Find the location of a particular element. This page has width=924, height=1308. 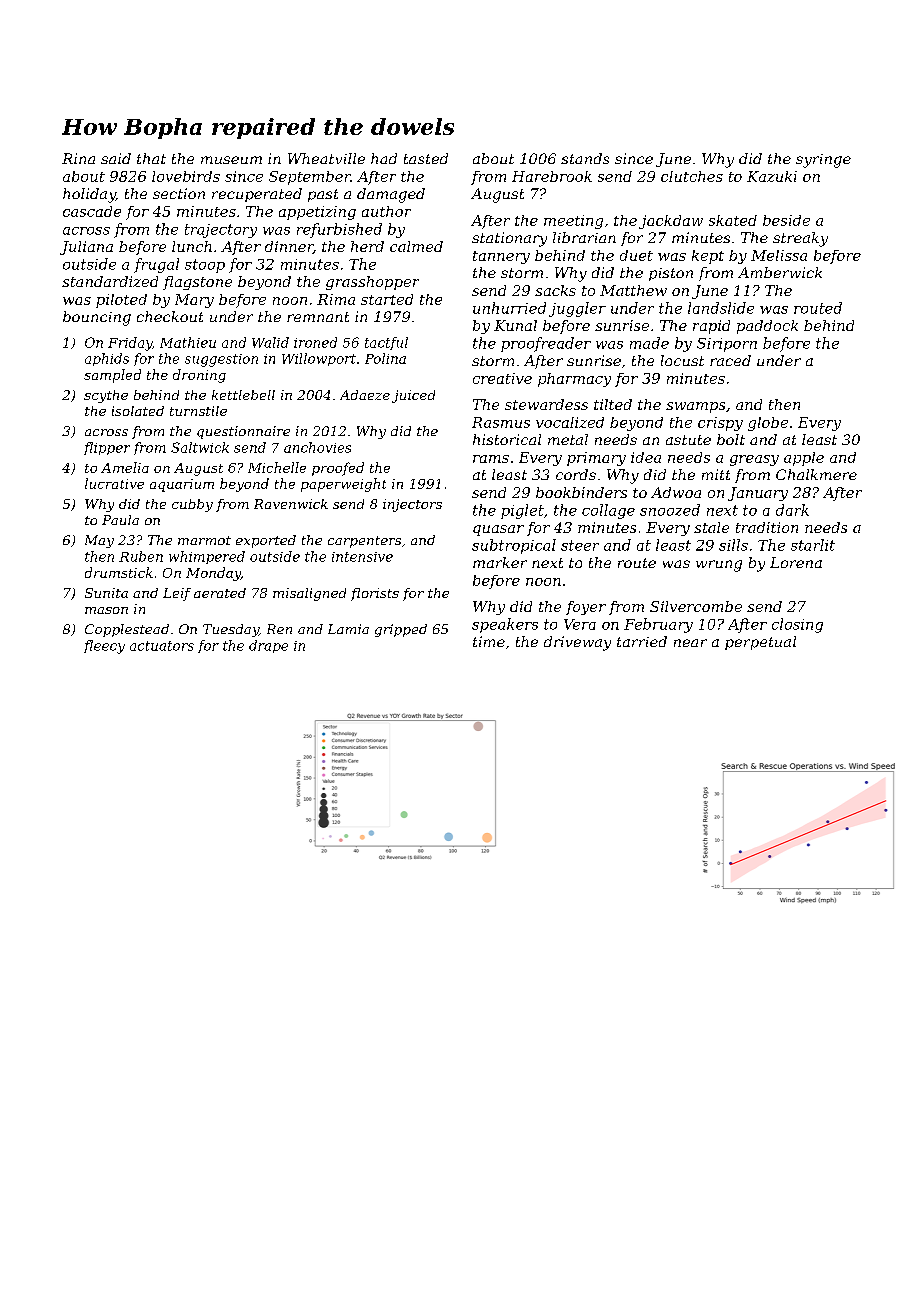

drumstick is located at coordinates (119, 572).
